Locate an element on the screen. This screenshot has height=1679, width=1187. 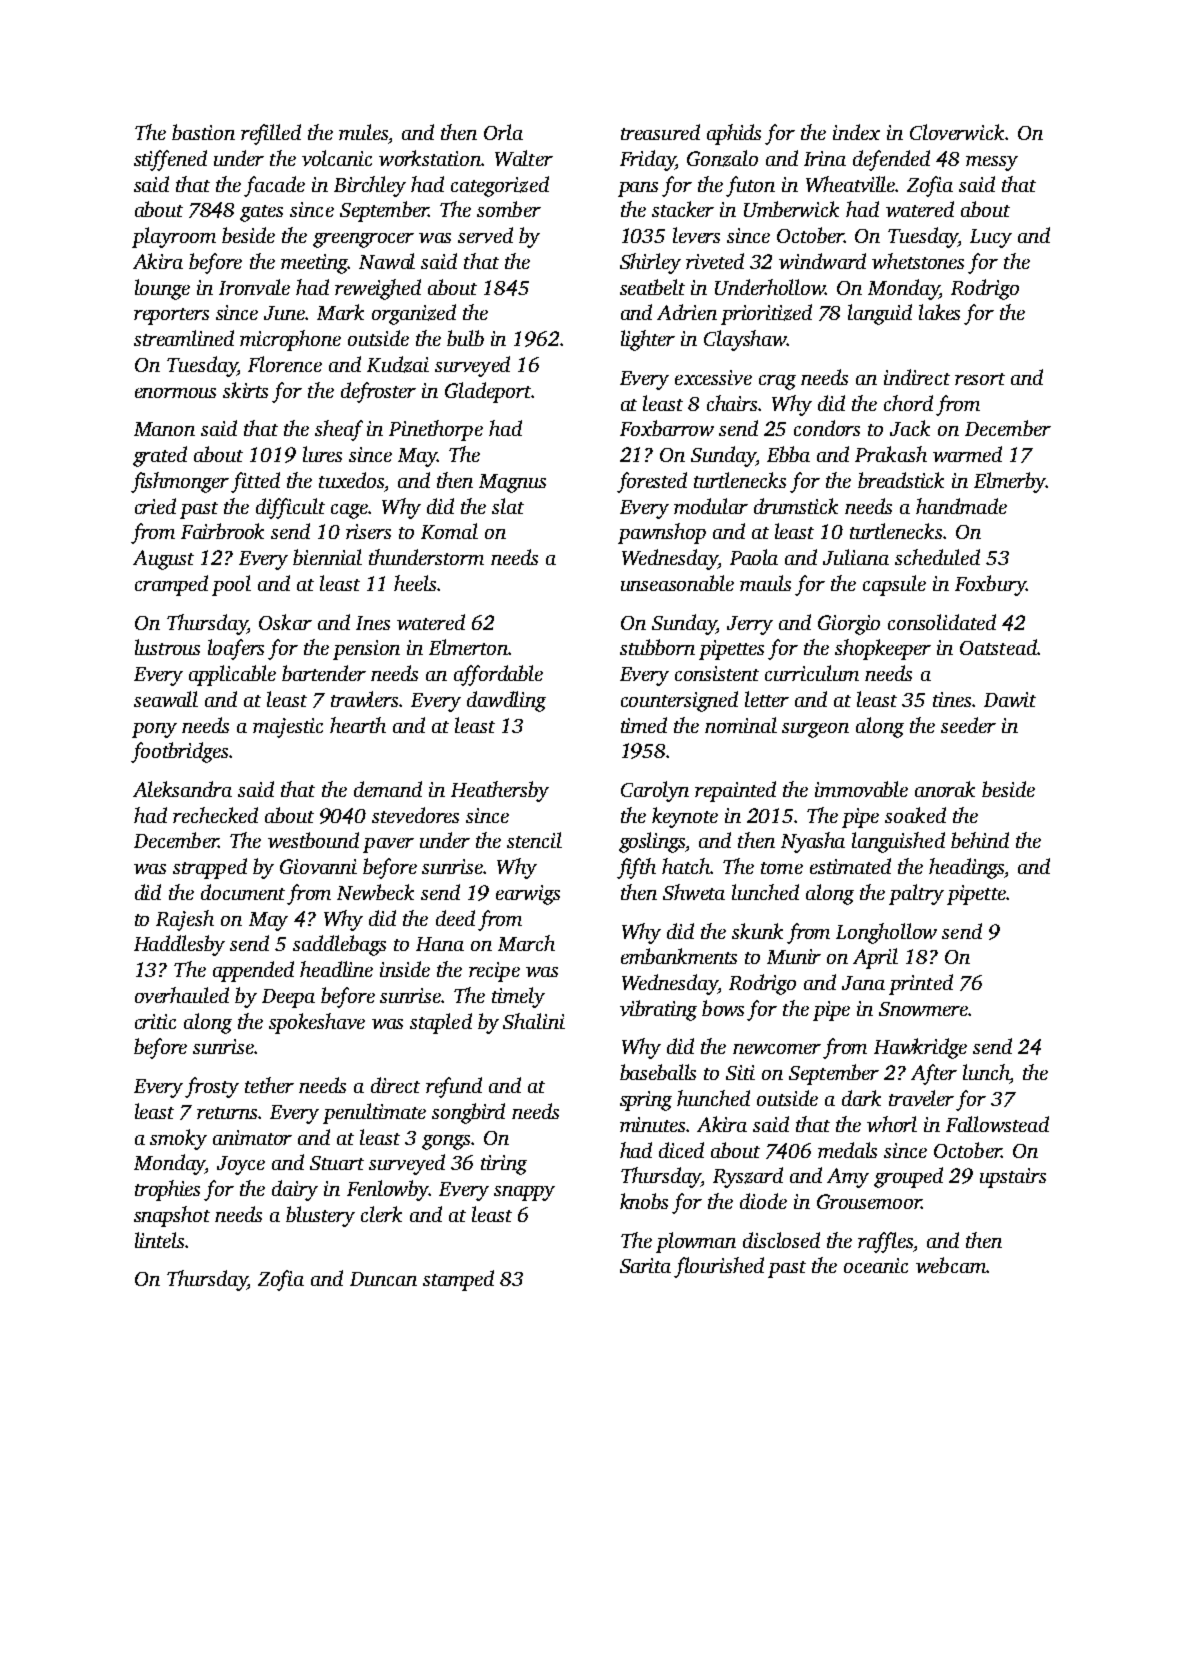
bulb is located at coordinates (465, 338).
